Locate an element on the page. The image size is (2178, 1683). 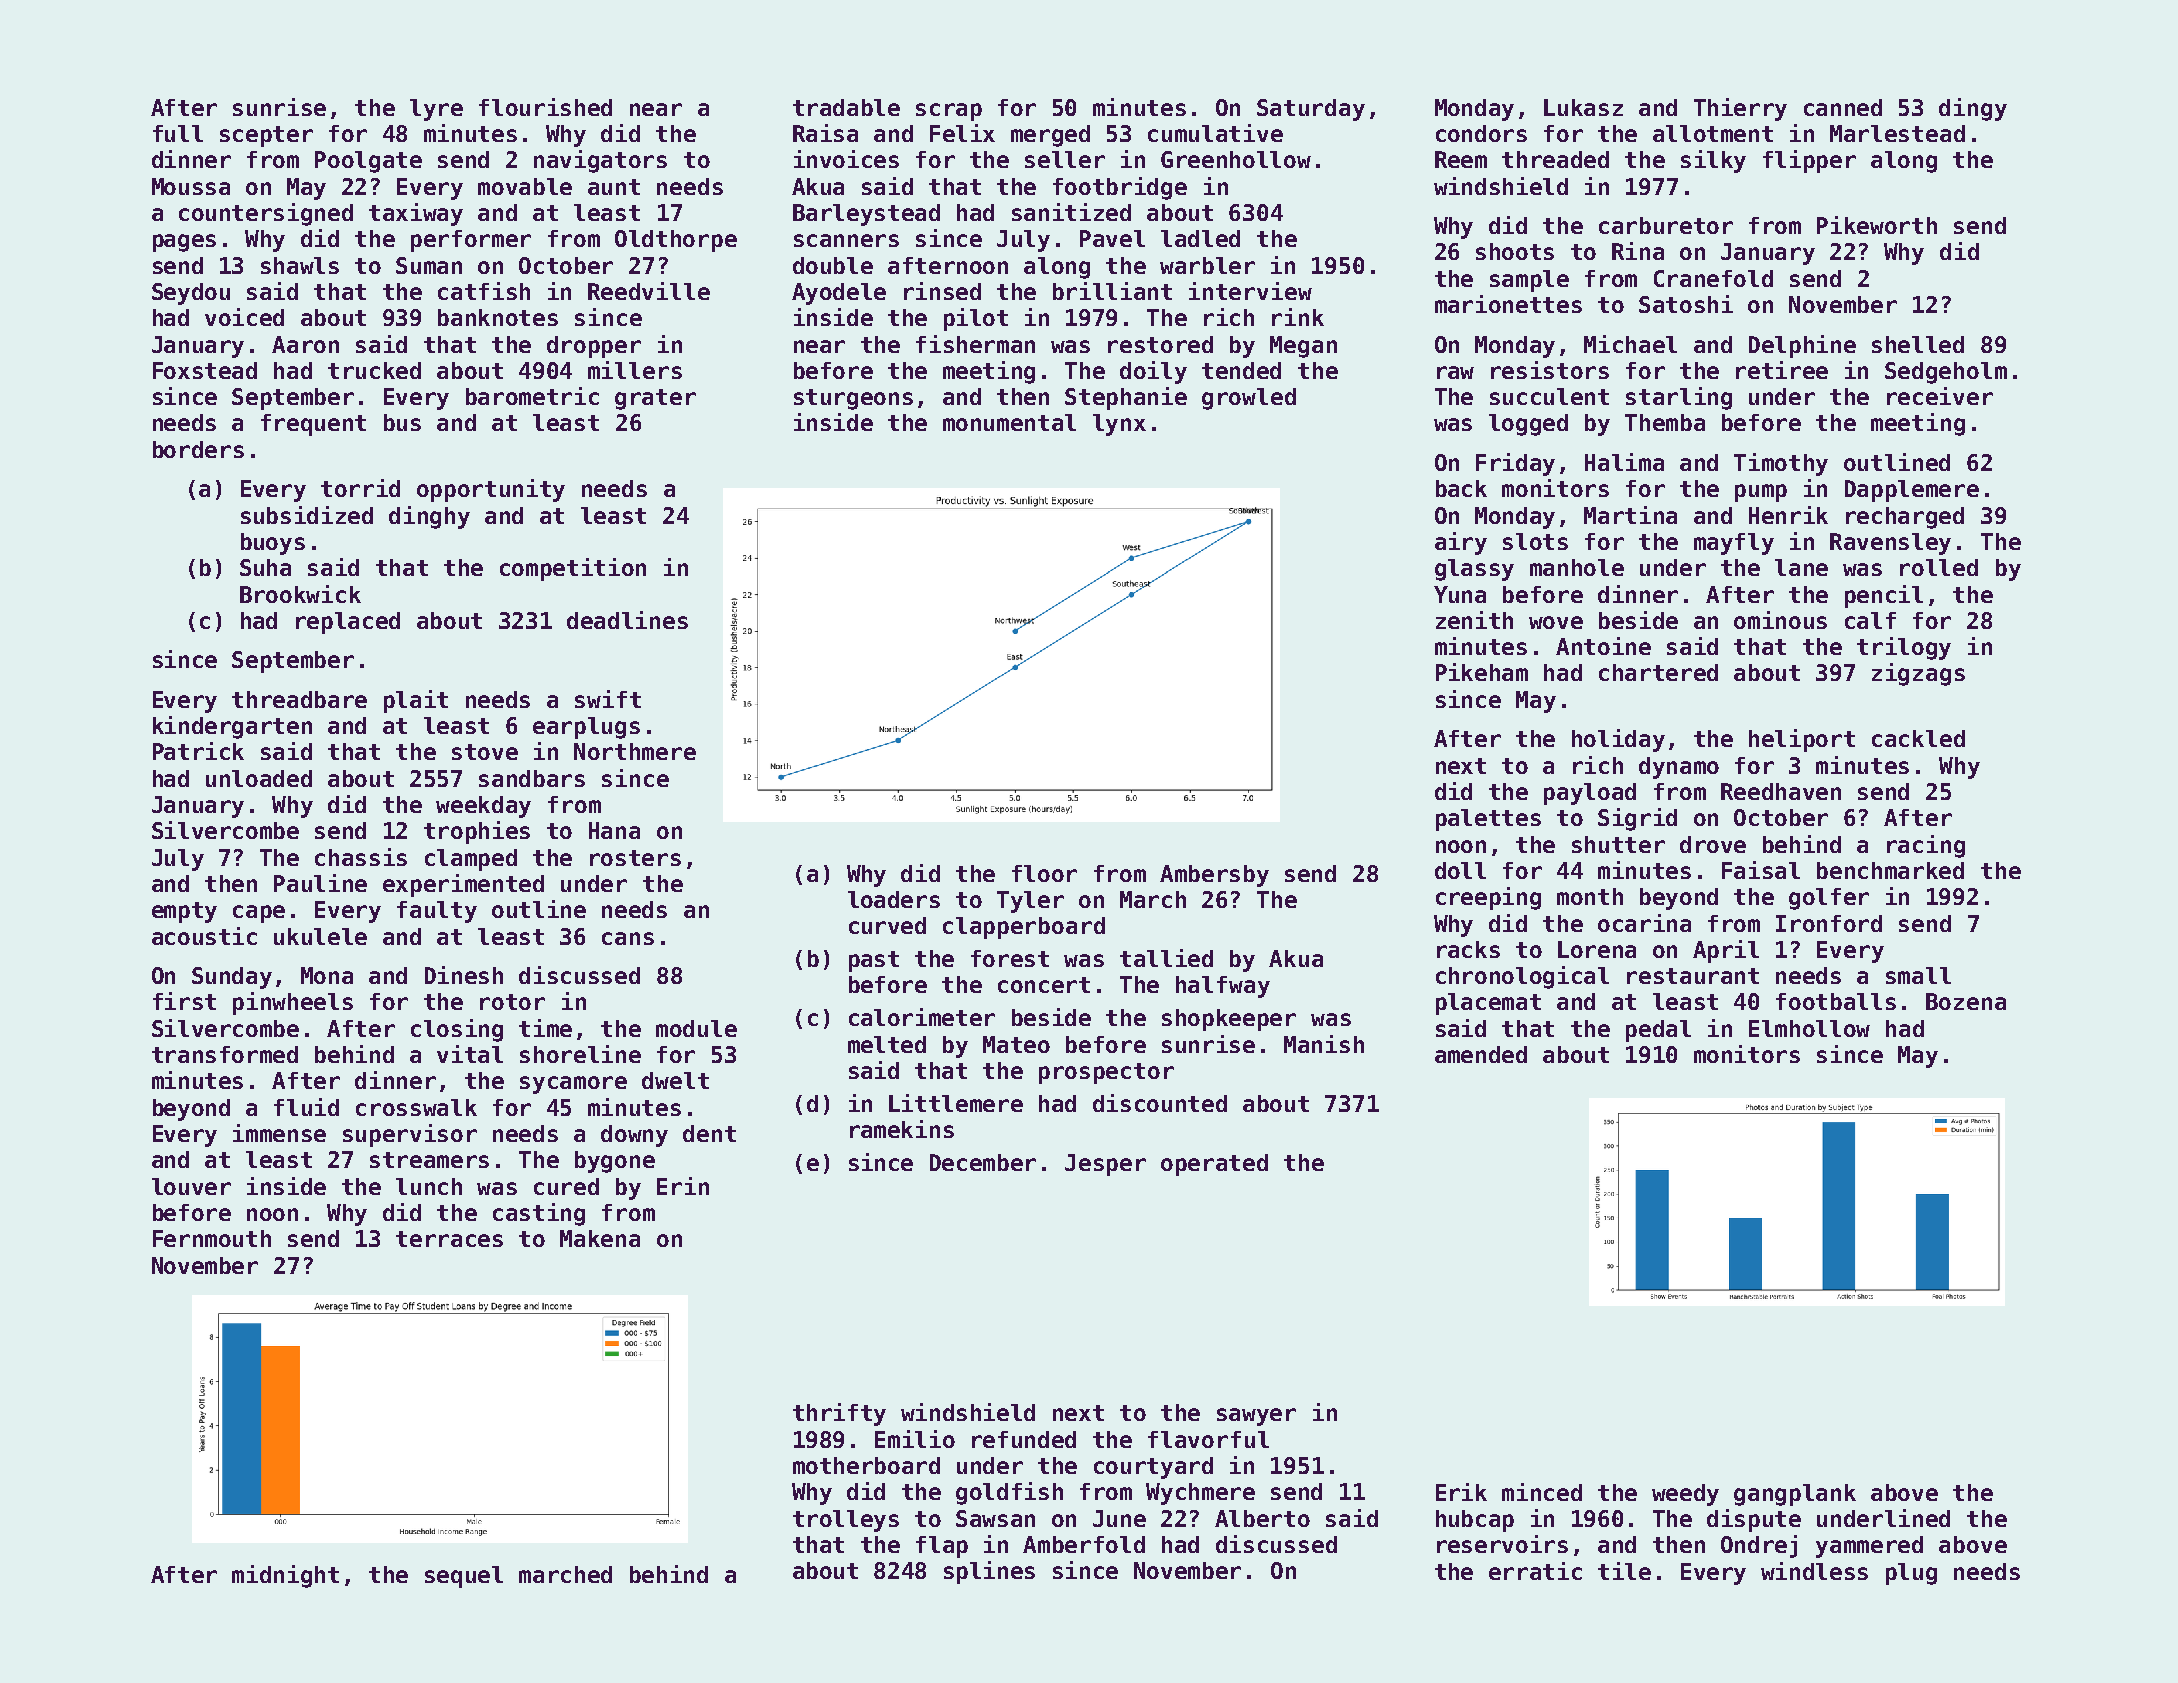
Suha is located at coordinates (265, 567).
